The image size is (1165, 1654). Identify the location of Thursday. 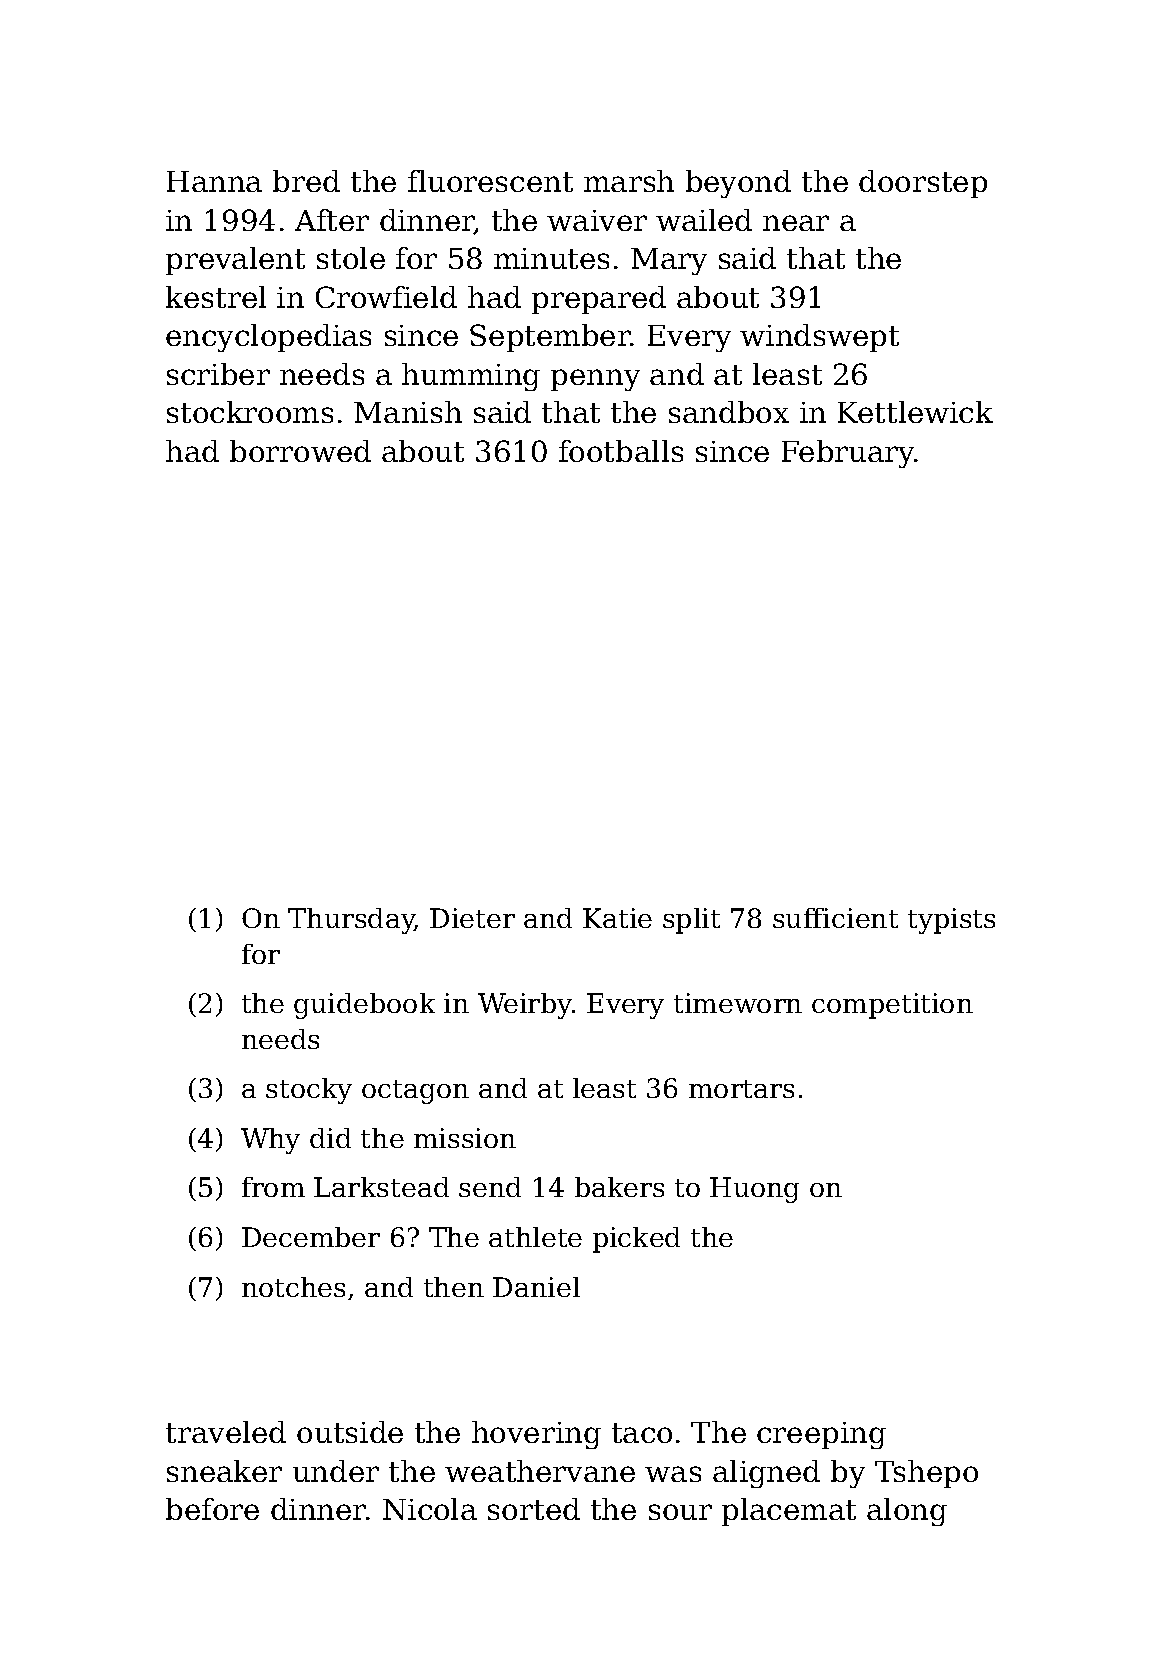
(351, 921).
